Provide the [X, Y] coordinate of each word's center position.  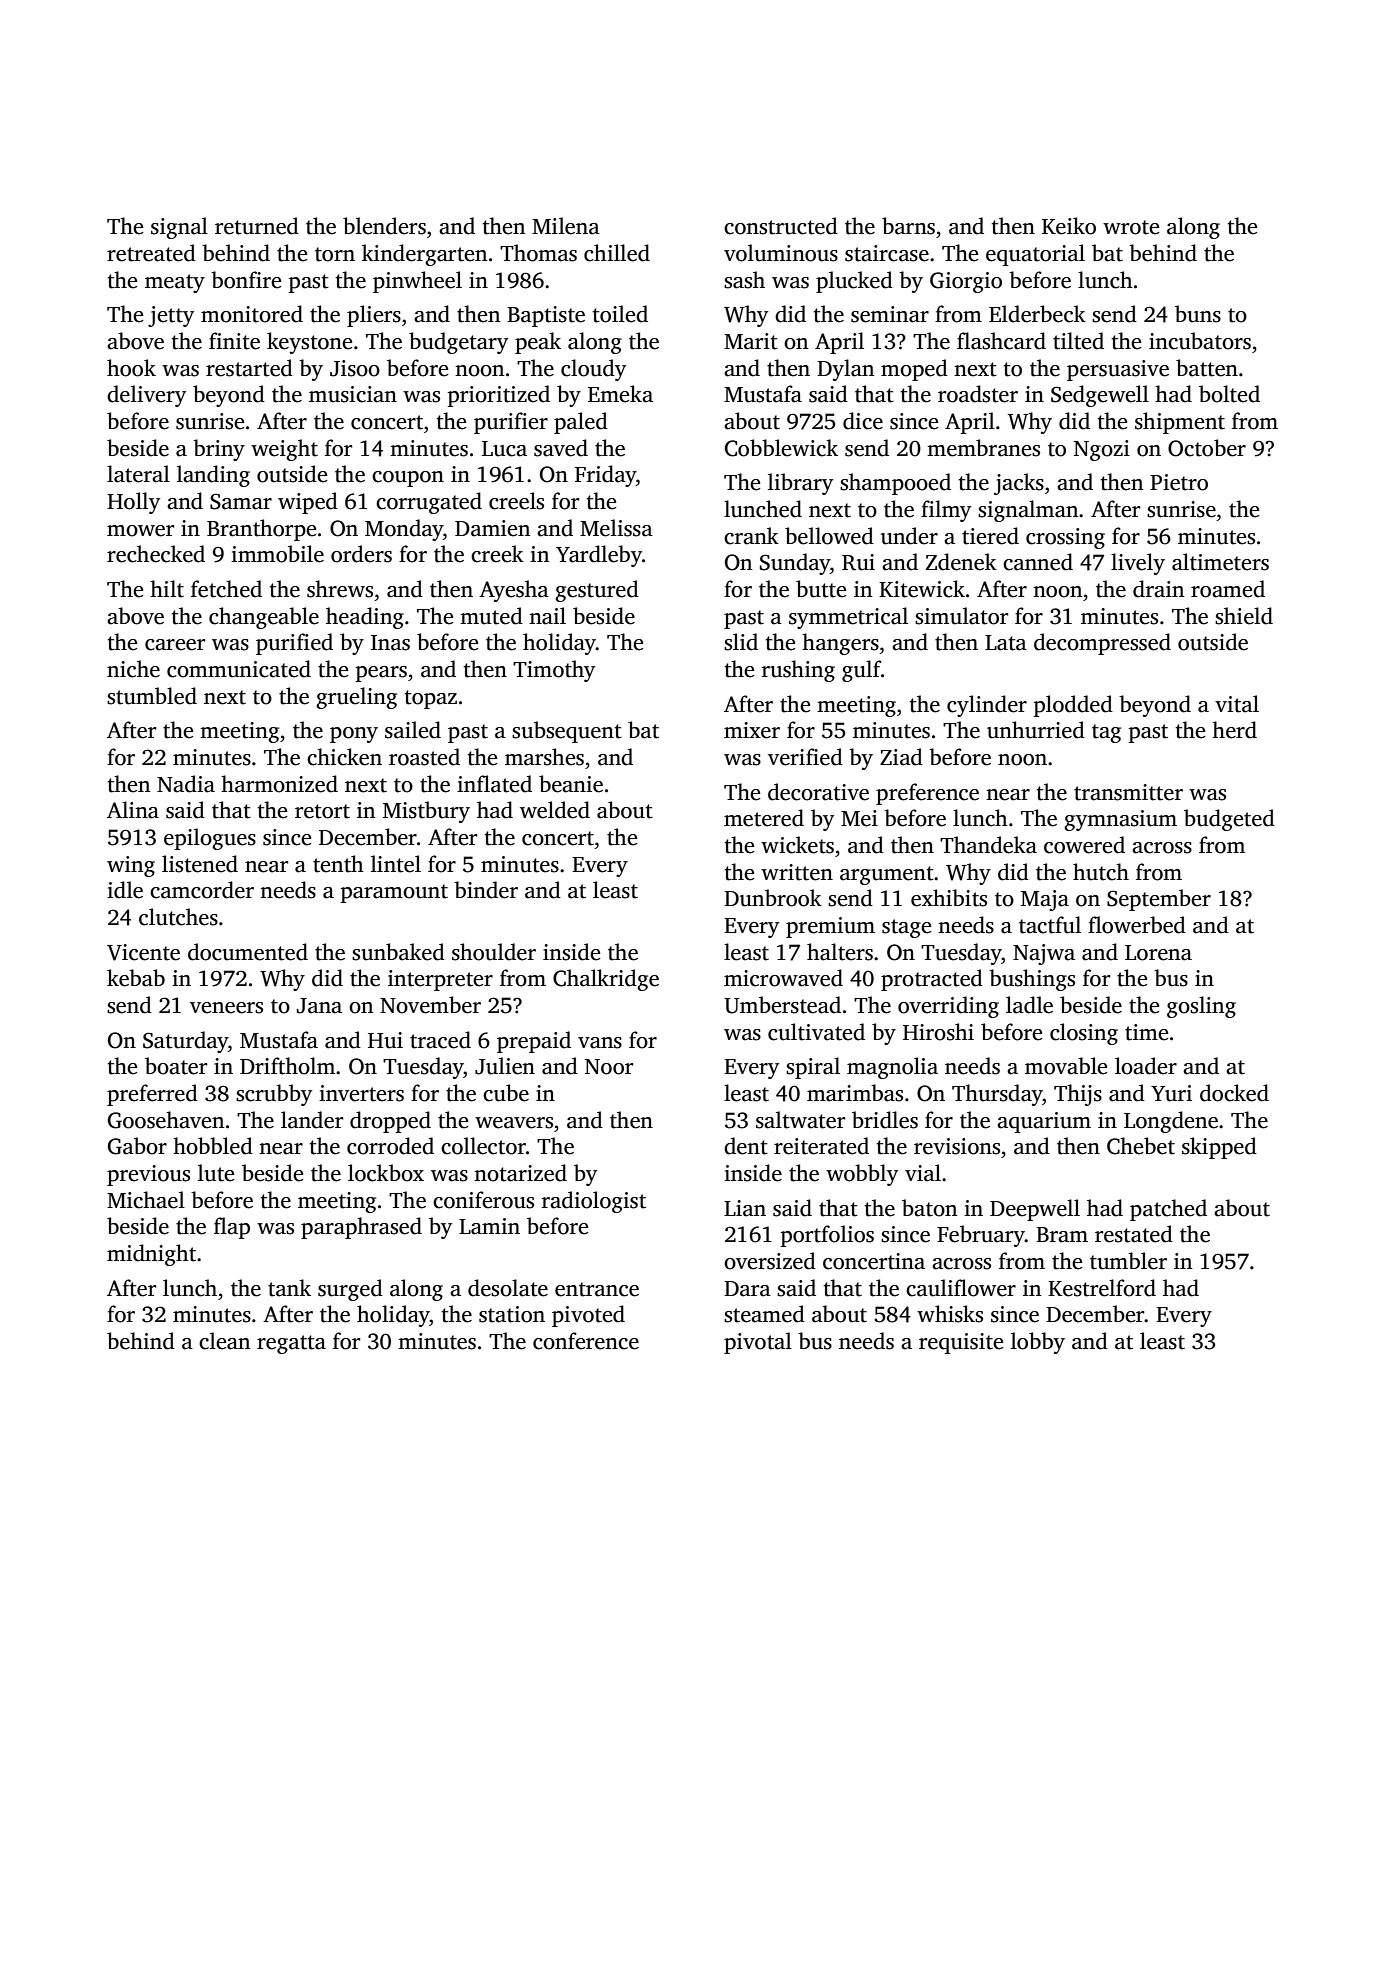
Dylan [846, 370]
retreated [151, 253]
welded [555, 810]
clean [225, 1341]
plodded [1073, 706]
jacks [1019, 484]
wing [131, 866]
